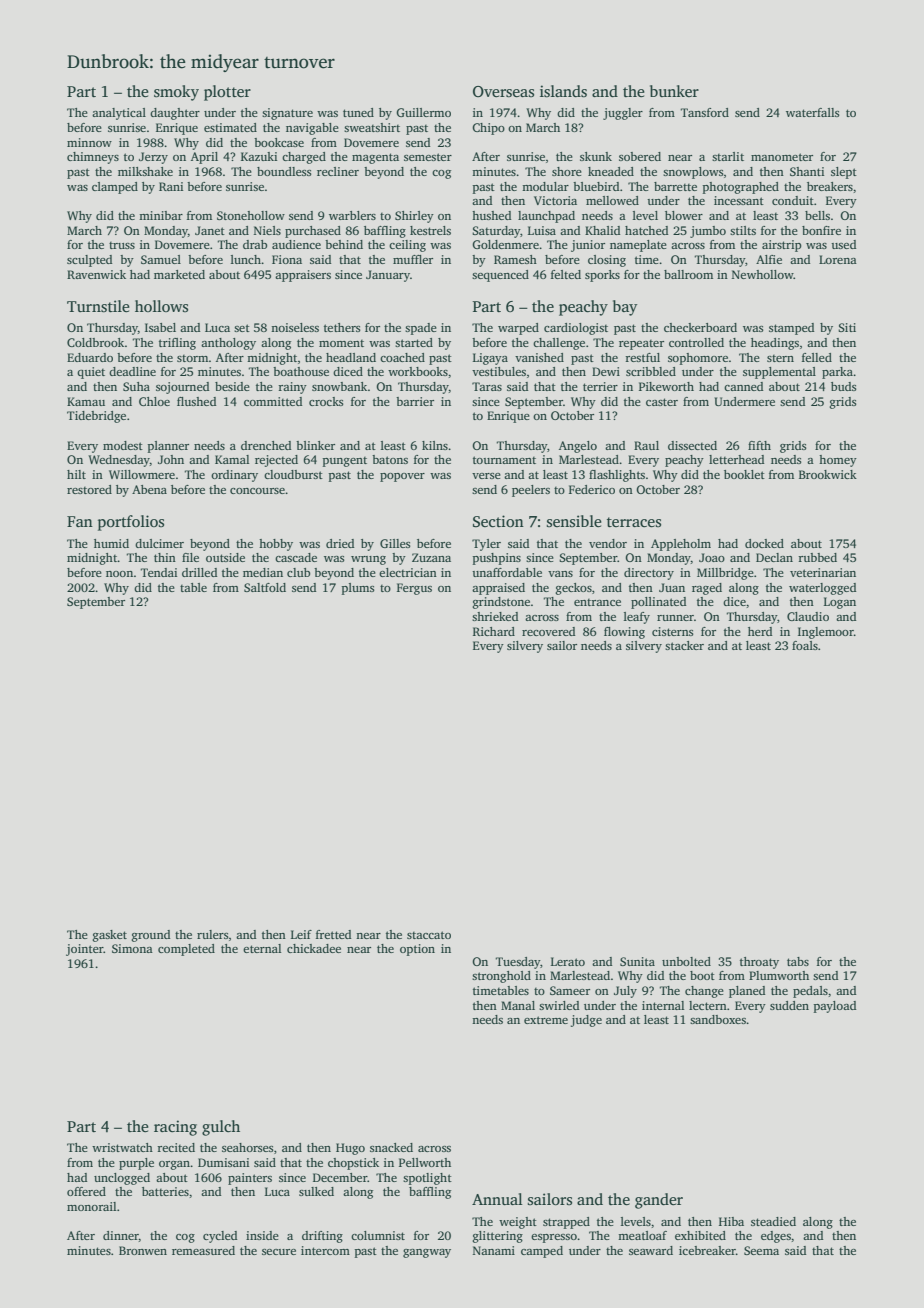  I want to click on Leif, so click(301, 934).
